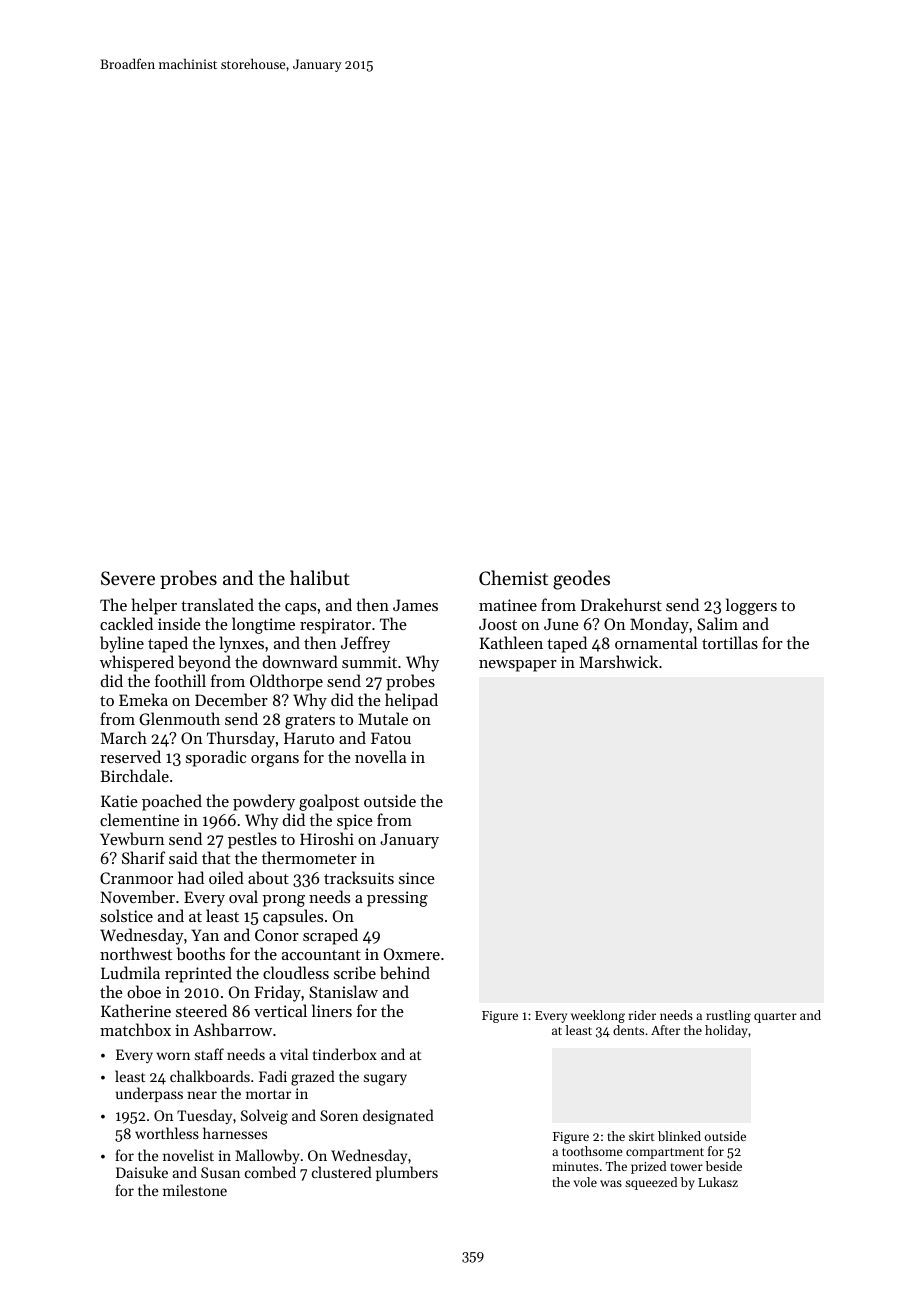 The width and height of the document is (924, 1308). Describe the element at coordinates (137, 663) in the document. I see `whispered` at that location.
